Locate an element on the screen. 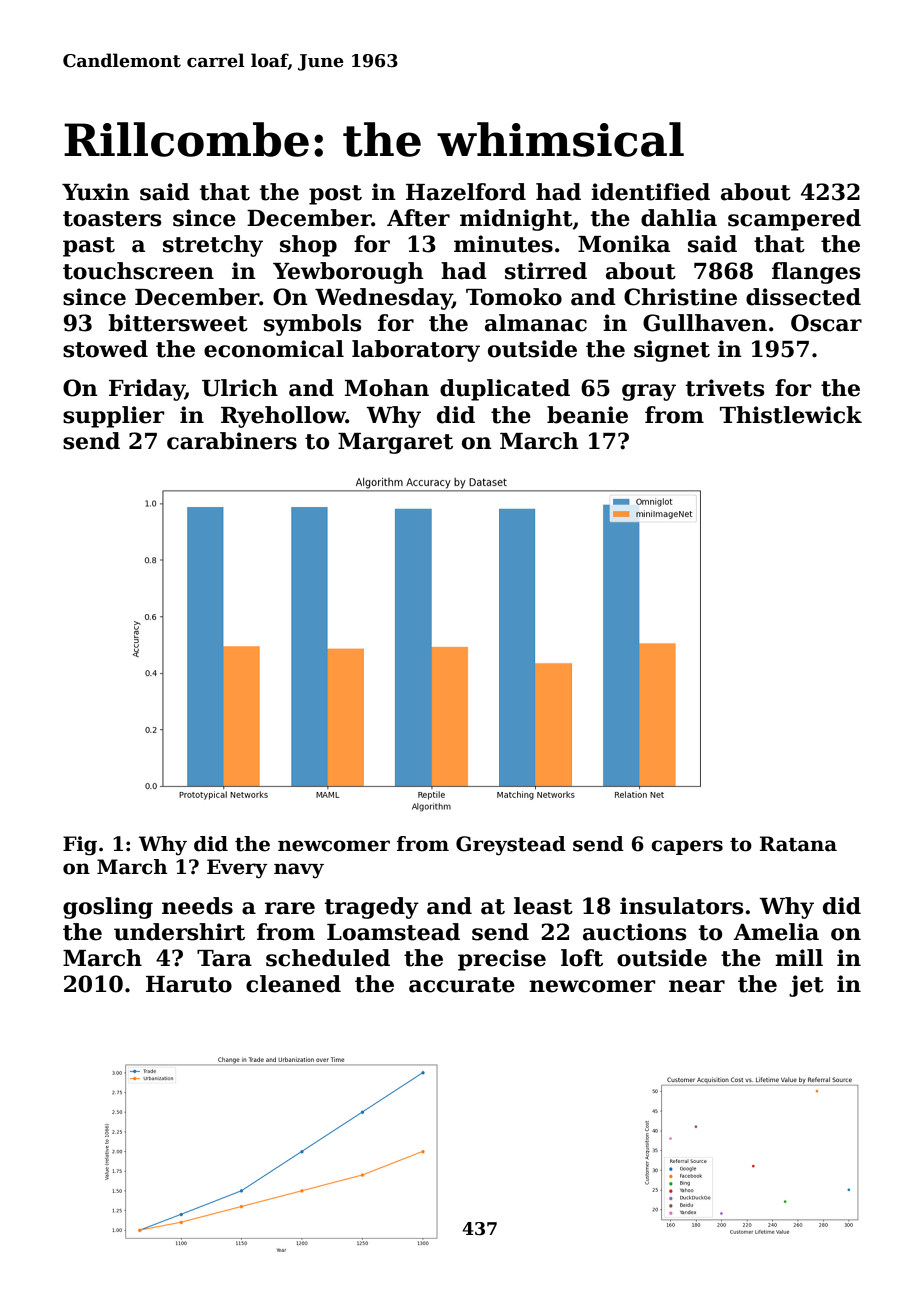 The width and height of the screenshot is (924, 1311). Margaret is located at coordinates (395, 443).
